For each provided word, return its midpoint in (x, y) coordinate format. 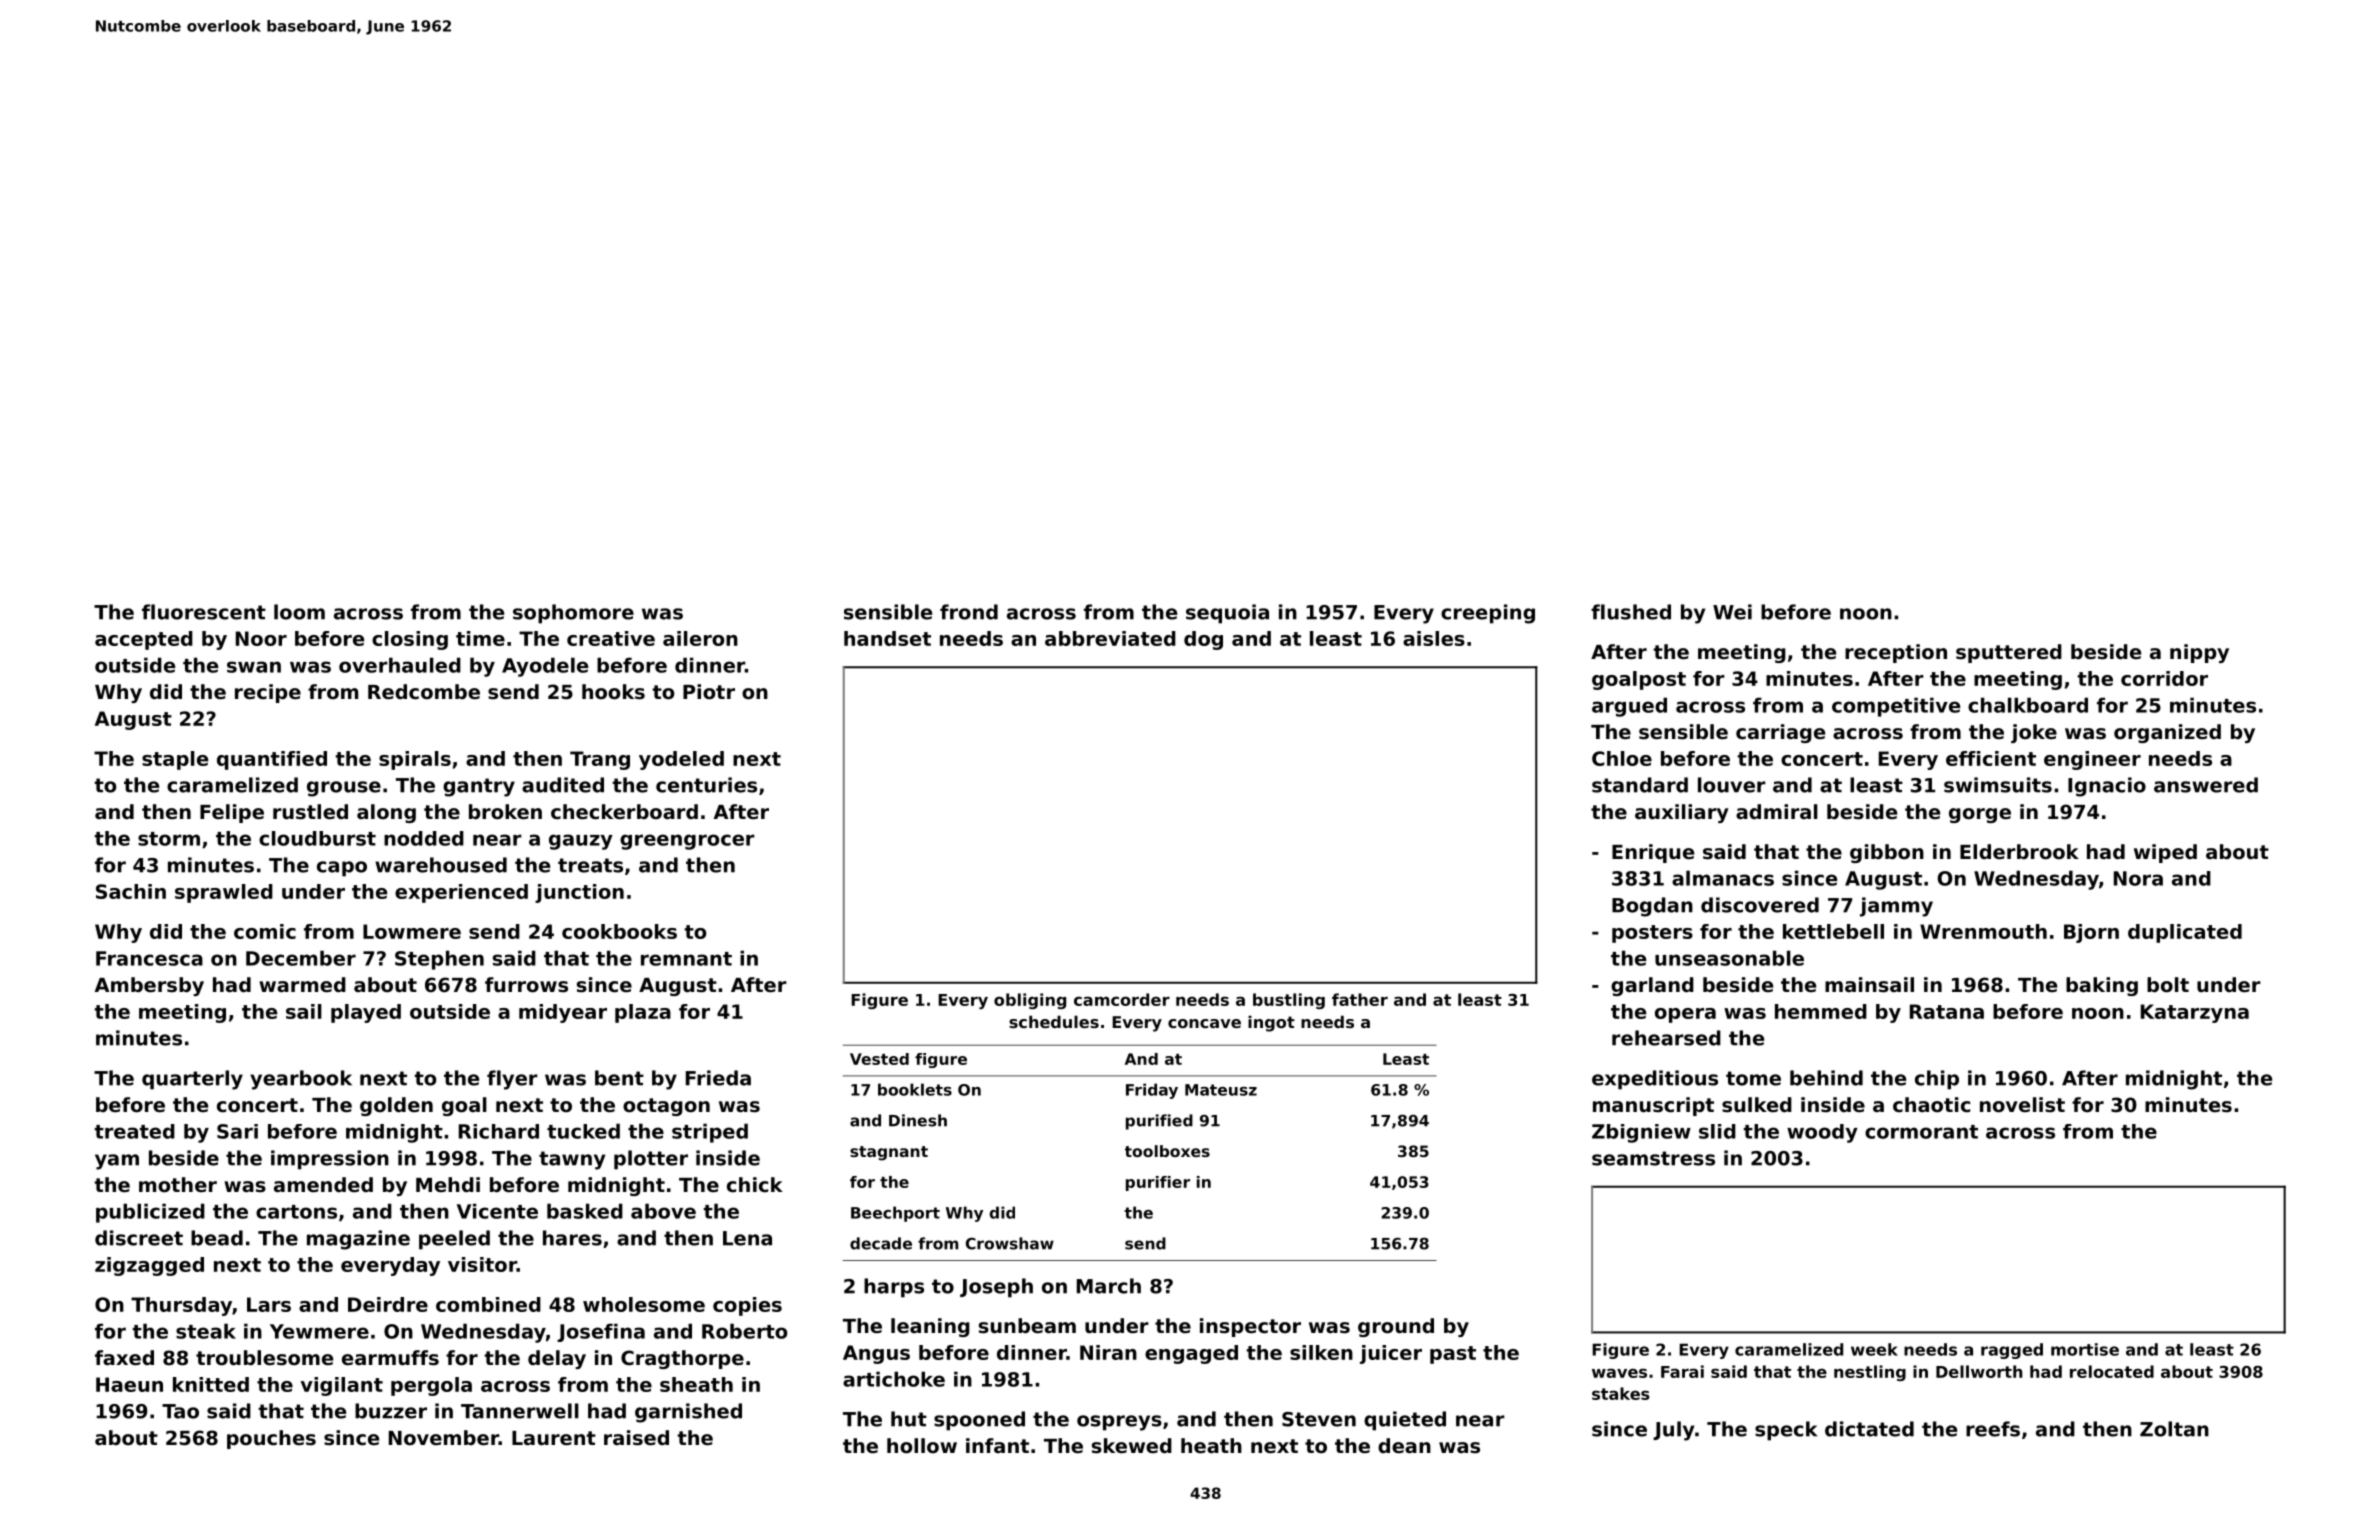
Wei (1732, 612)
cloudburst (317, 838)
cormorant (1921, 1132)
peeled (454, 1240)
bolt (2168, 985)
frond (969, 612)
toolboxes (1167, 1151)
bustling (1289, 1001)
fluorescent (204, 612)
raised (636, 1438)
